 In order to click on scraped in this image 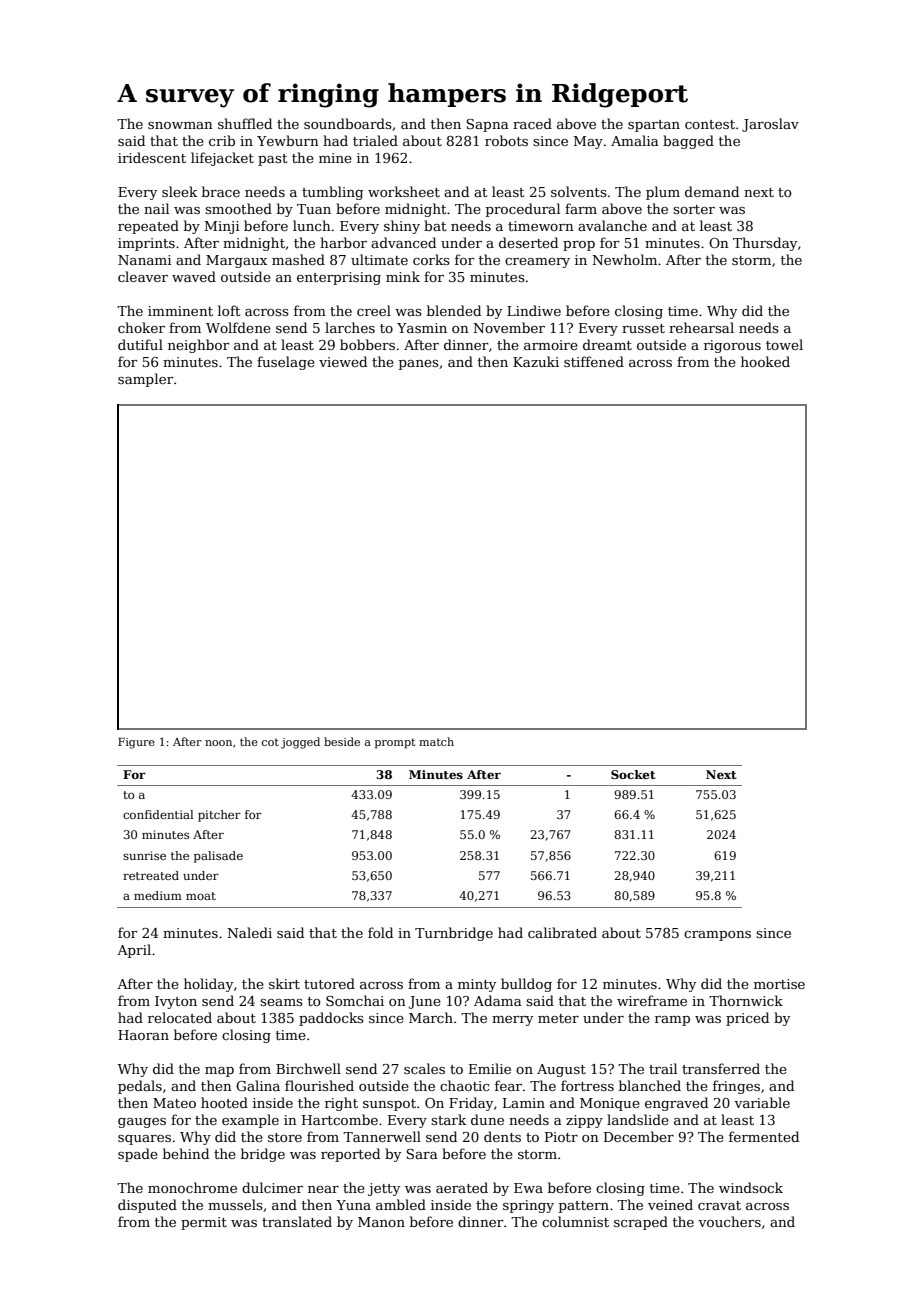, I will do `click(641, 1223)`.
